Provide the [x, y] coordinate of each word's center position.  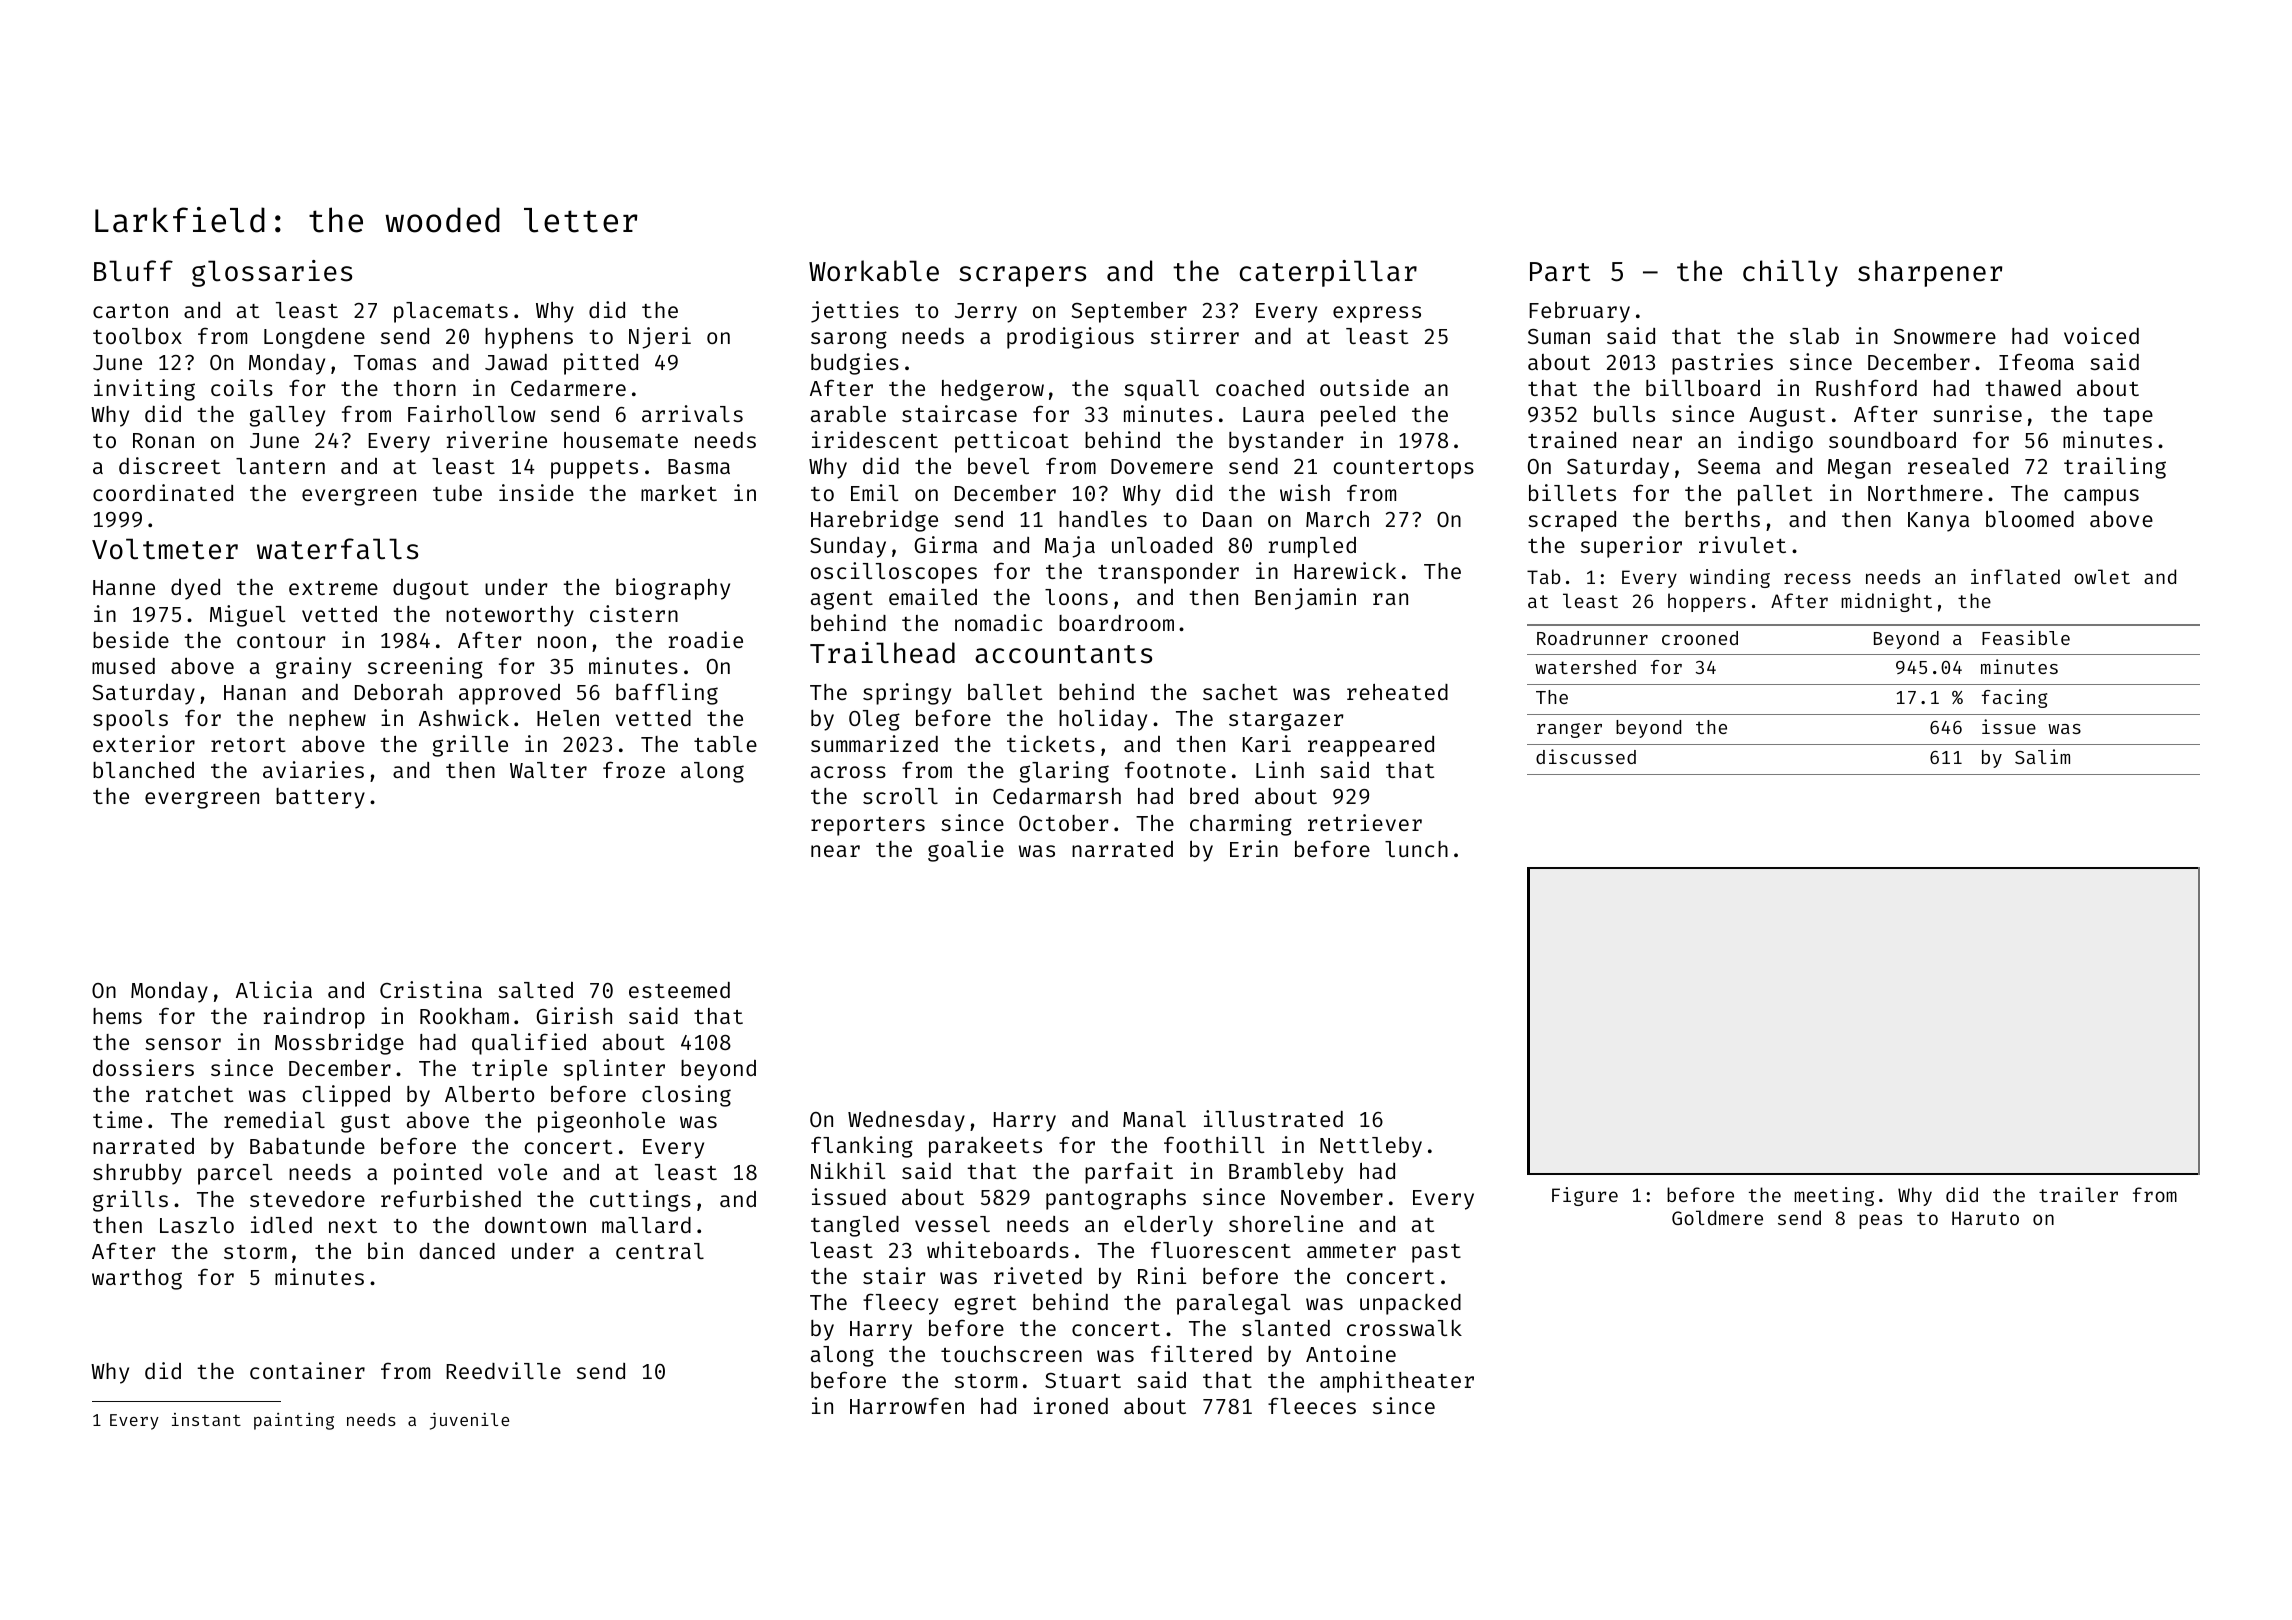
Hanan [255, 692]
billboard [1703, 387]
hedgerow [993, 390]
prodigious [1070, 338]
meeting [1834, 1196]
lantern [280, 466]
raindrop [314, 1018]
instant [206, 1419]
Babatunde [307, 1146]
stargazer [1286, 721]
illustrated [1273, 1118]
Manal [1154, 1119]
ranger [1569, 730]
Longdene [314, 338]
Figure [1585, 1196]
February [1579, 312]
